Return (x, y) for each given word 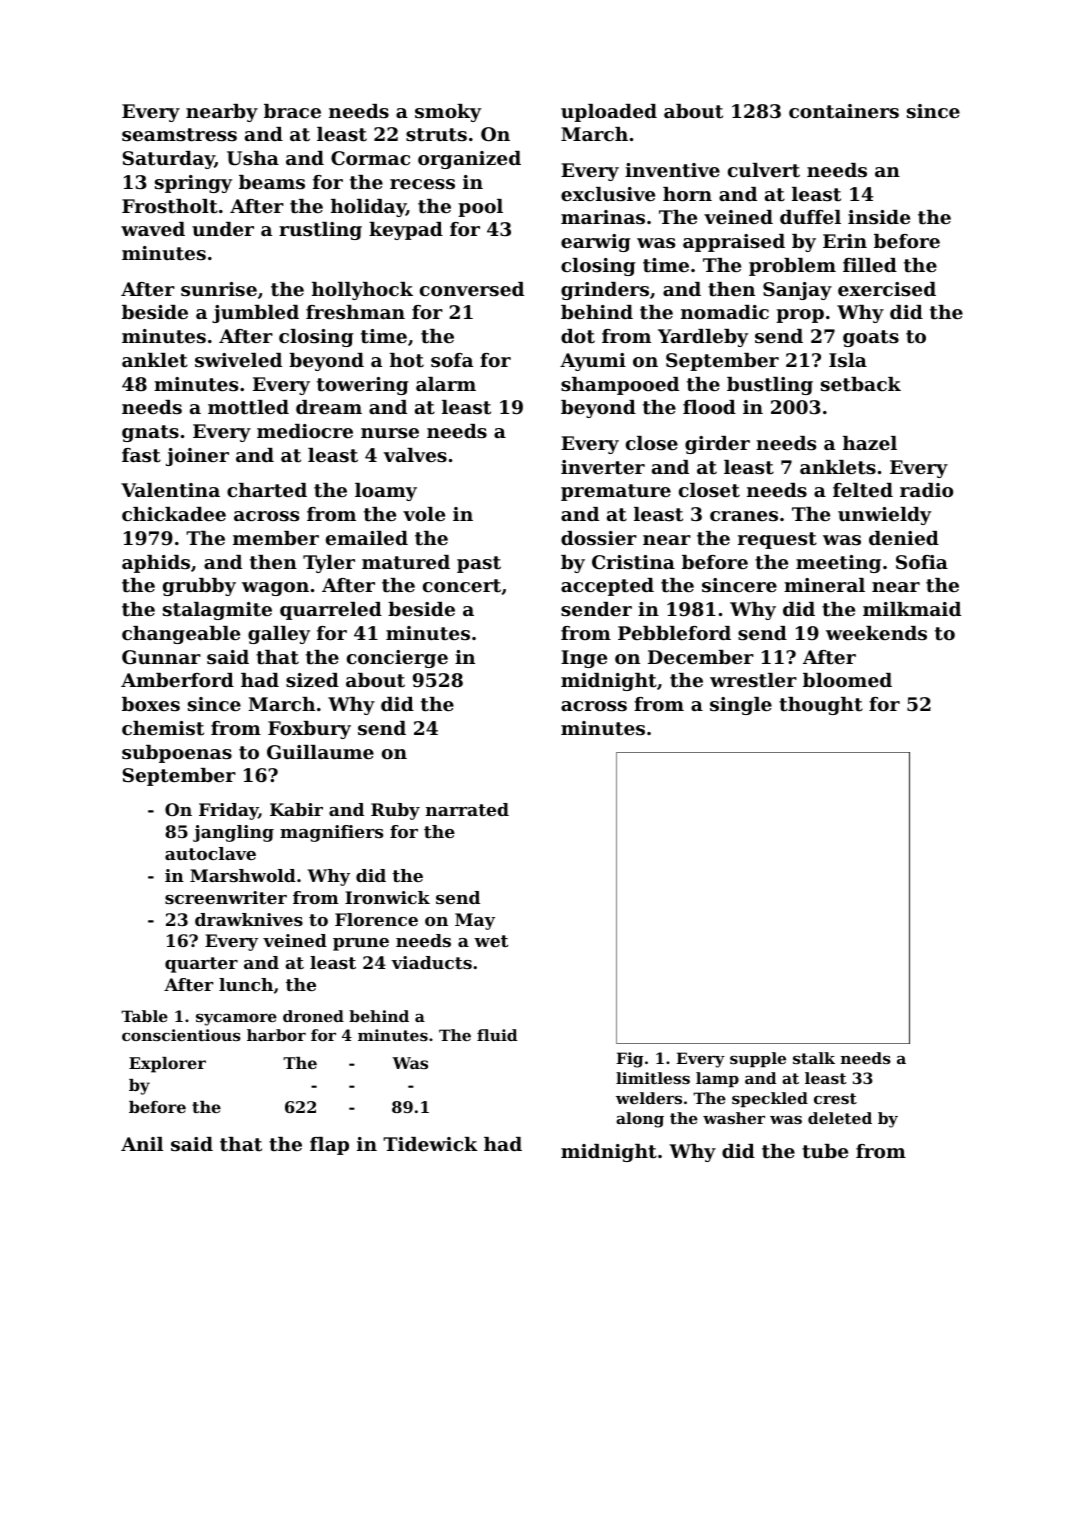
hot (407, 360)
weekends (876, 633)
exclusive (608, 194)
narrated (467, 809)
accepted (607, 587)
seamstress (179, 135)
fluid (497, 1035)
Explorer (167, 1065)
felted (863, 490)
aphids (156, 564)
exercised (887, 289)
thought (821, 706)
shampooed (620, 386)
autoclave (210, 853)
